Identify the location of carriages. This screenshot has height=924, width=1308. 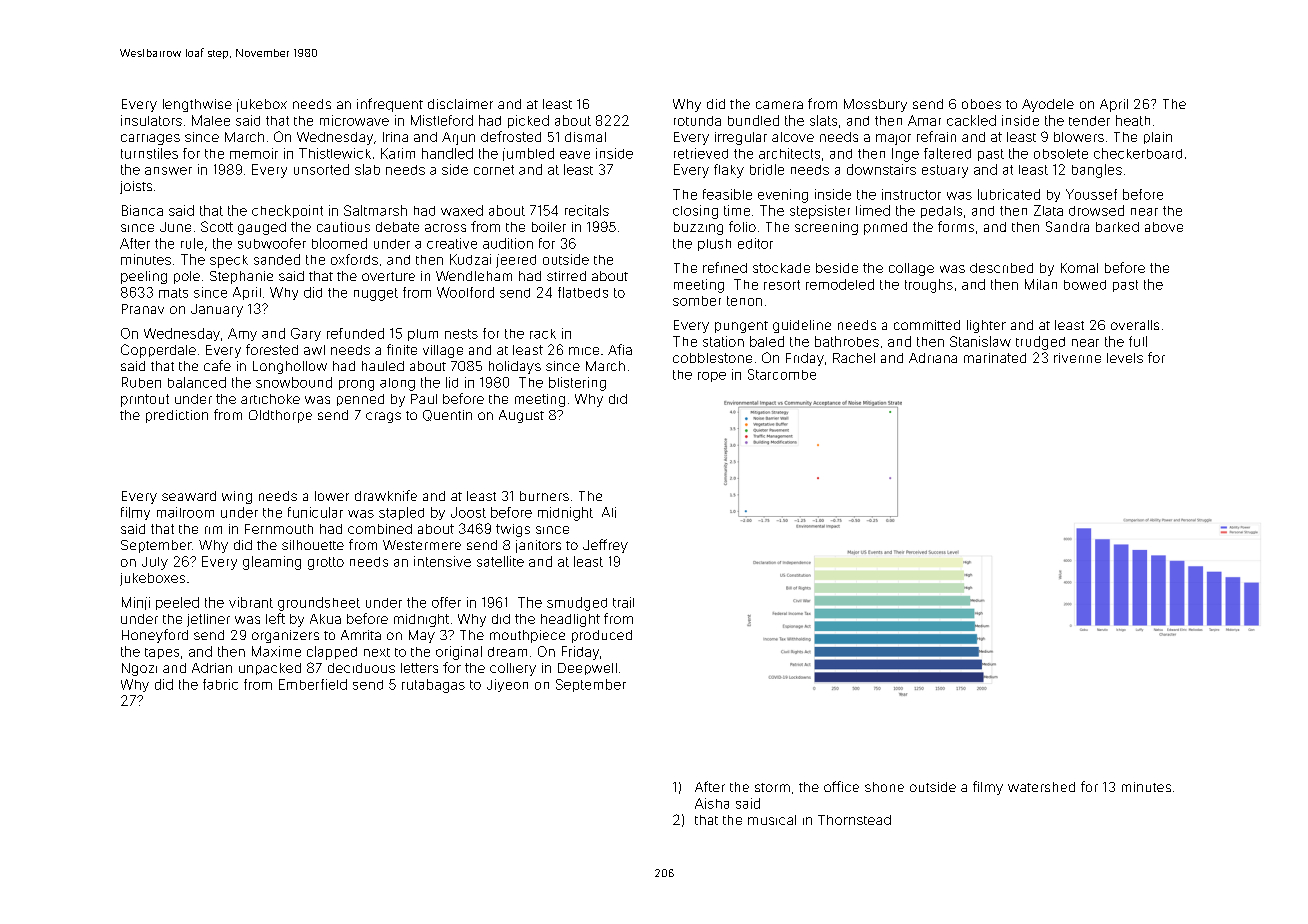
(150, 139).
